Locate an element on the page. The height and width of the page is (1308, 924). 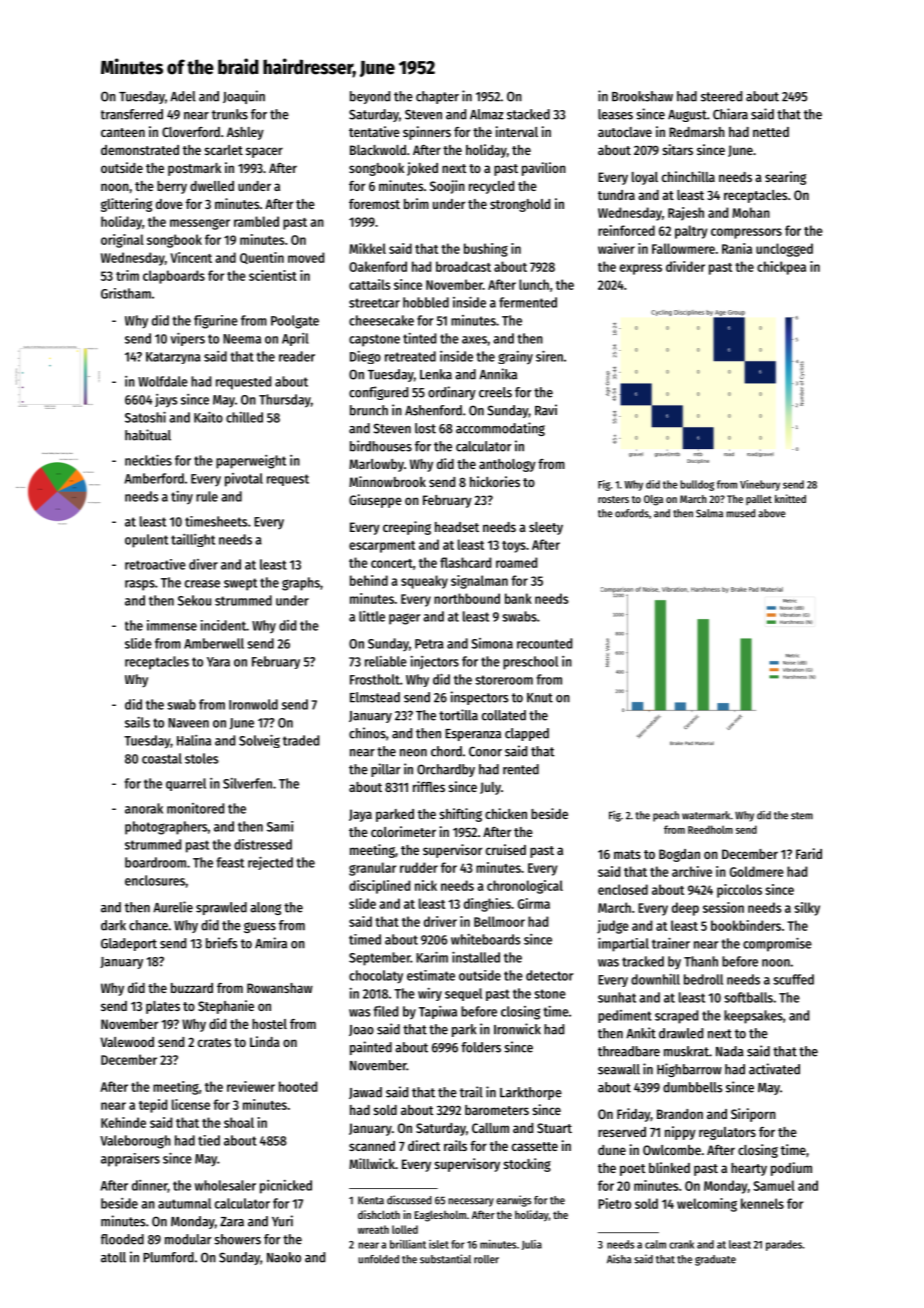
Vinebury is located at coordinates (760, 485).
